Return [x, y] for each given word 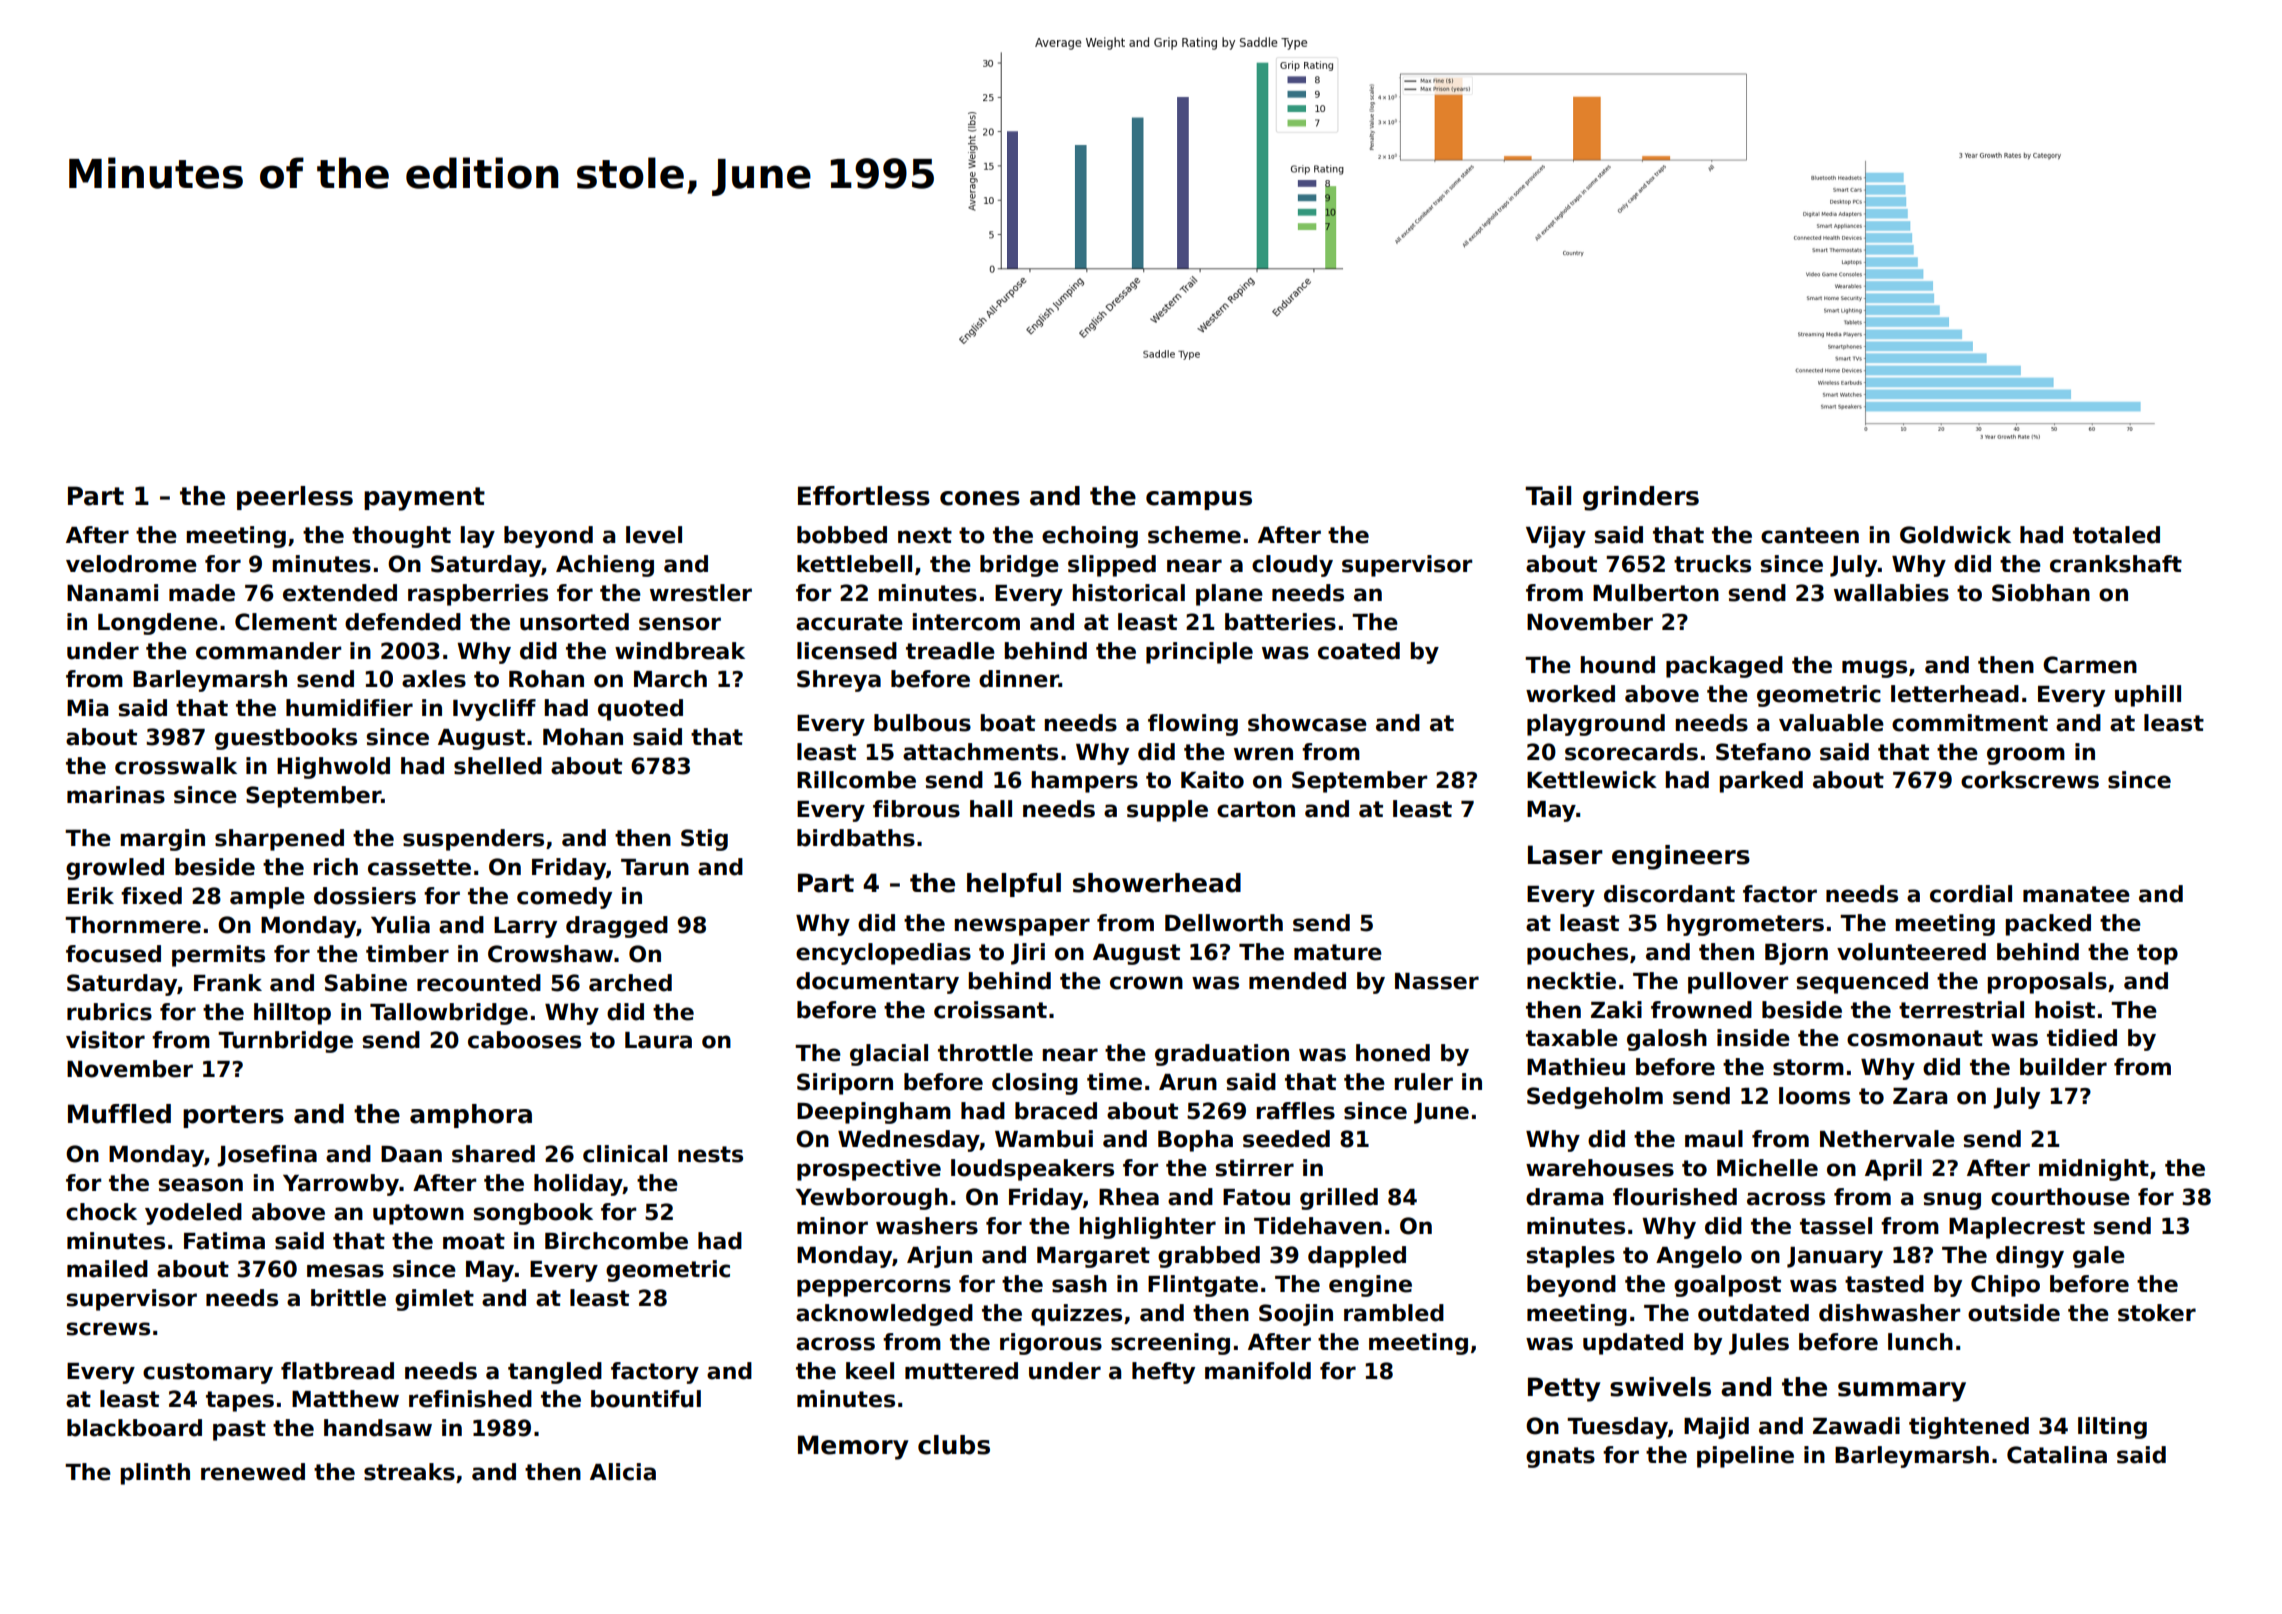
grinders [1641, 498]
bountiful [646, 1399]
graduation [1222, 1055]
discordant [1669, 894]
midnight [2094, 1170]
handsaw [378, 1428]
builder [2063, 1067]
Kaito [1212, 780]
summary [1902, 1392]
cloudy [1292, 566]
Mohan [583, 737]
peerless [295, 498]
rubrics [109, 1012]
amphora [471, 1116]
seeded [1286, 1139]
